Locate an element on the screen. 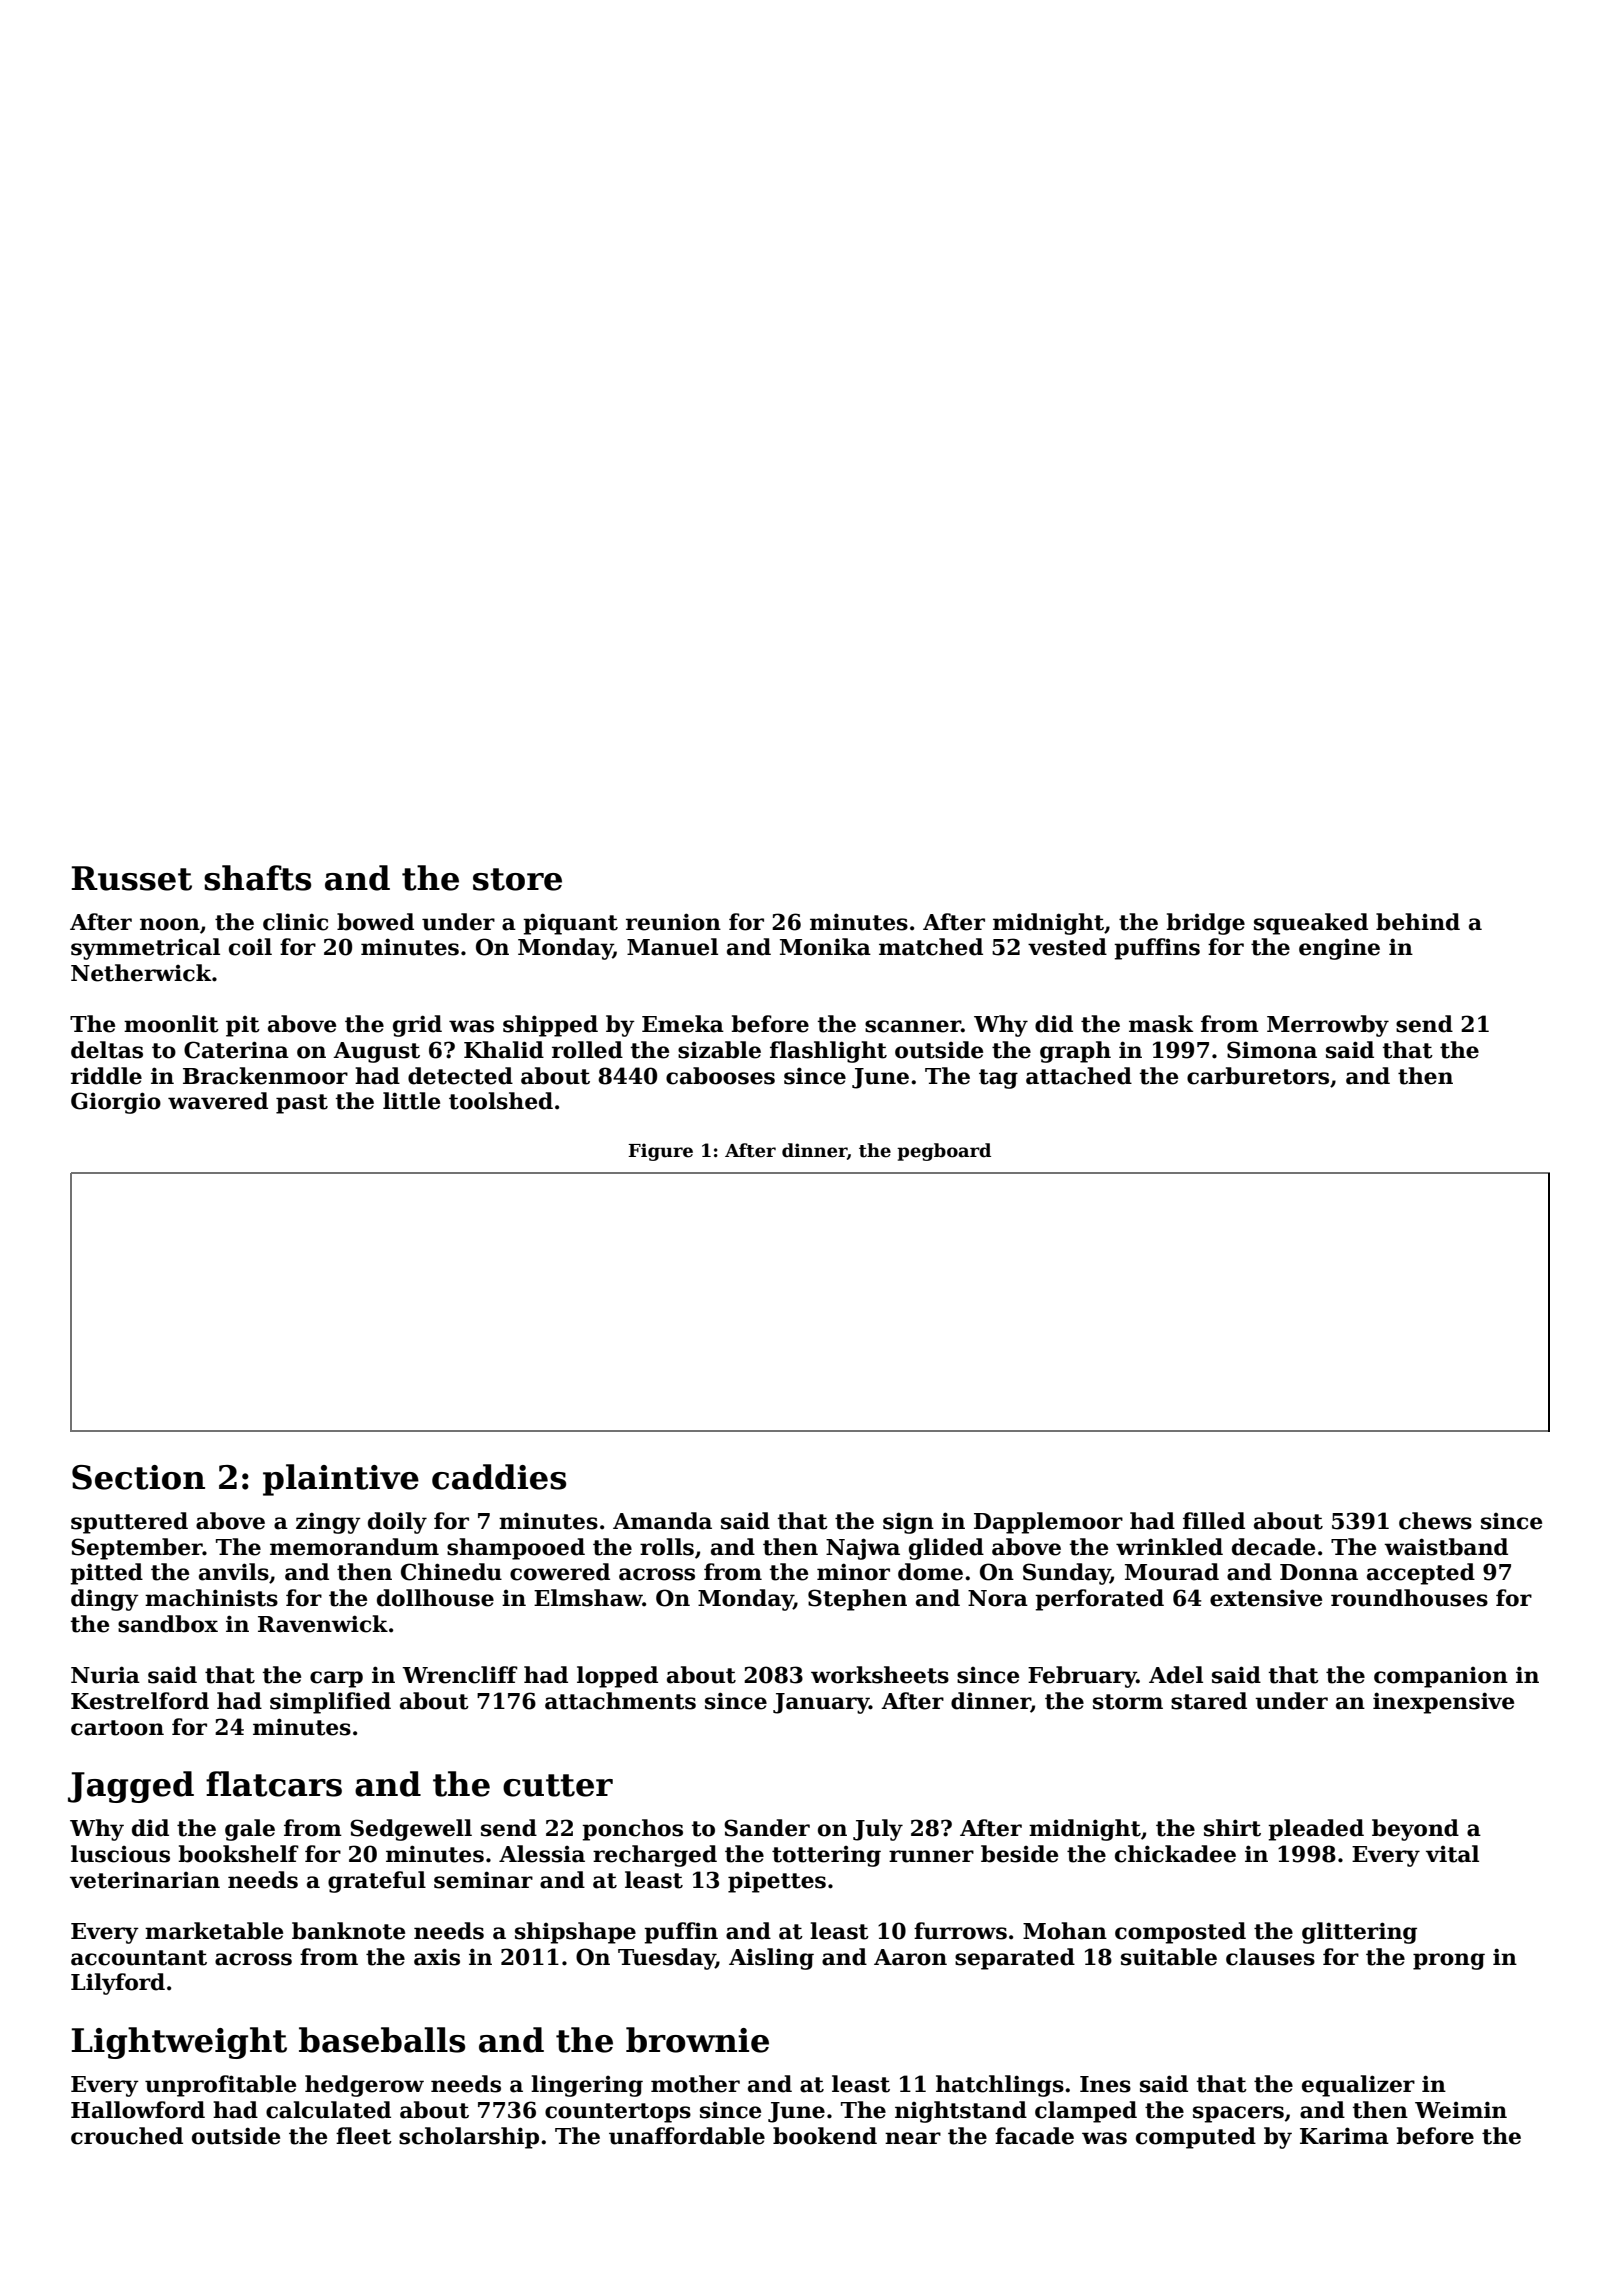  unaffordable is located at coordinates (687, 2136).
